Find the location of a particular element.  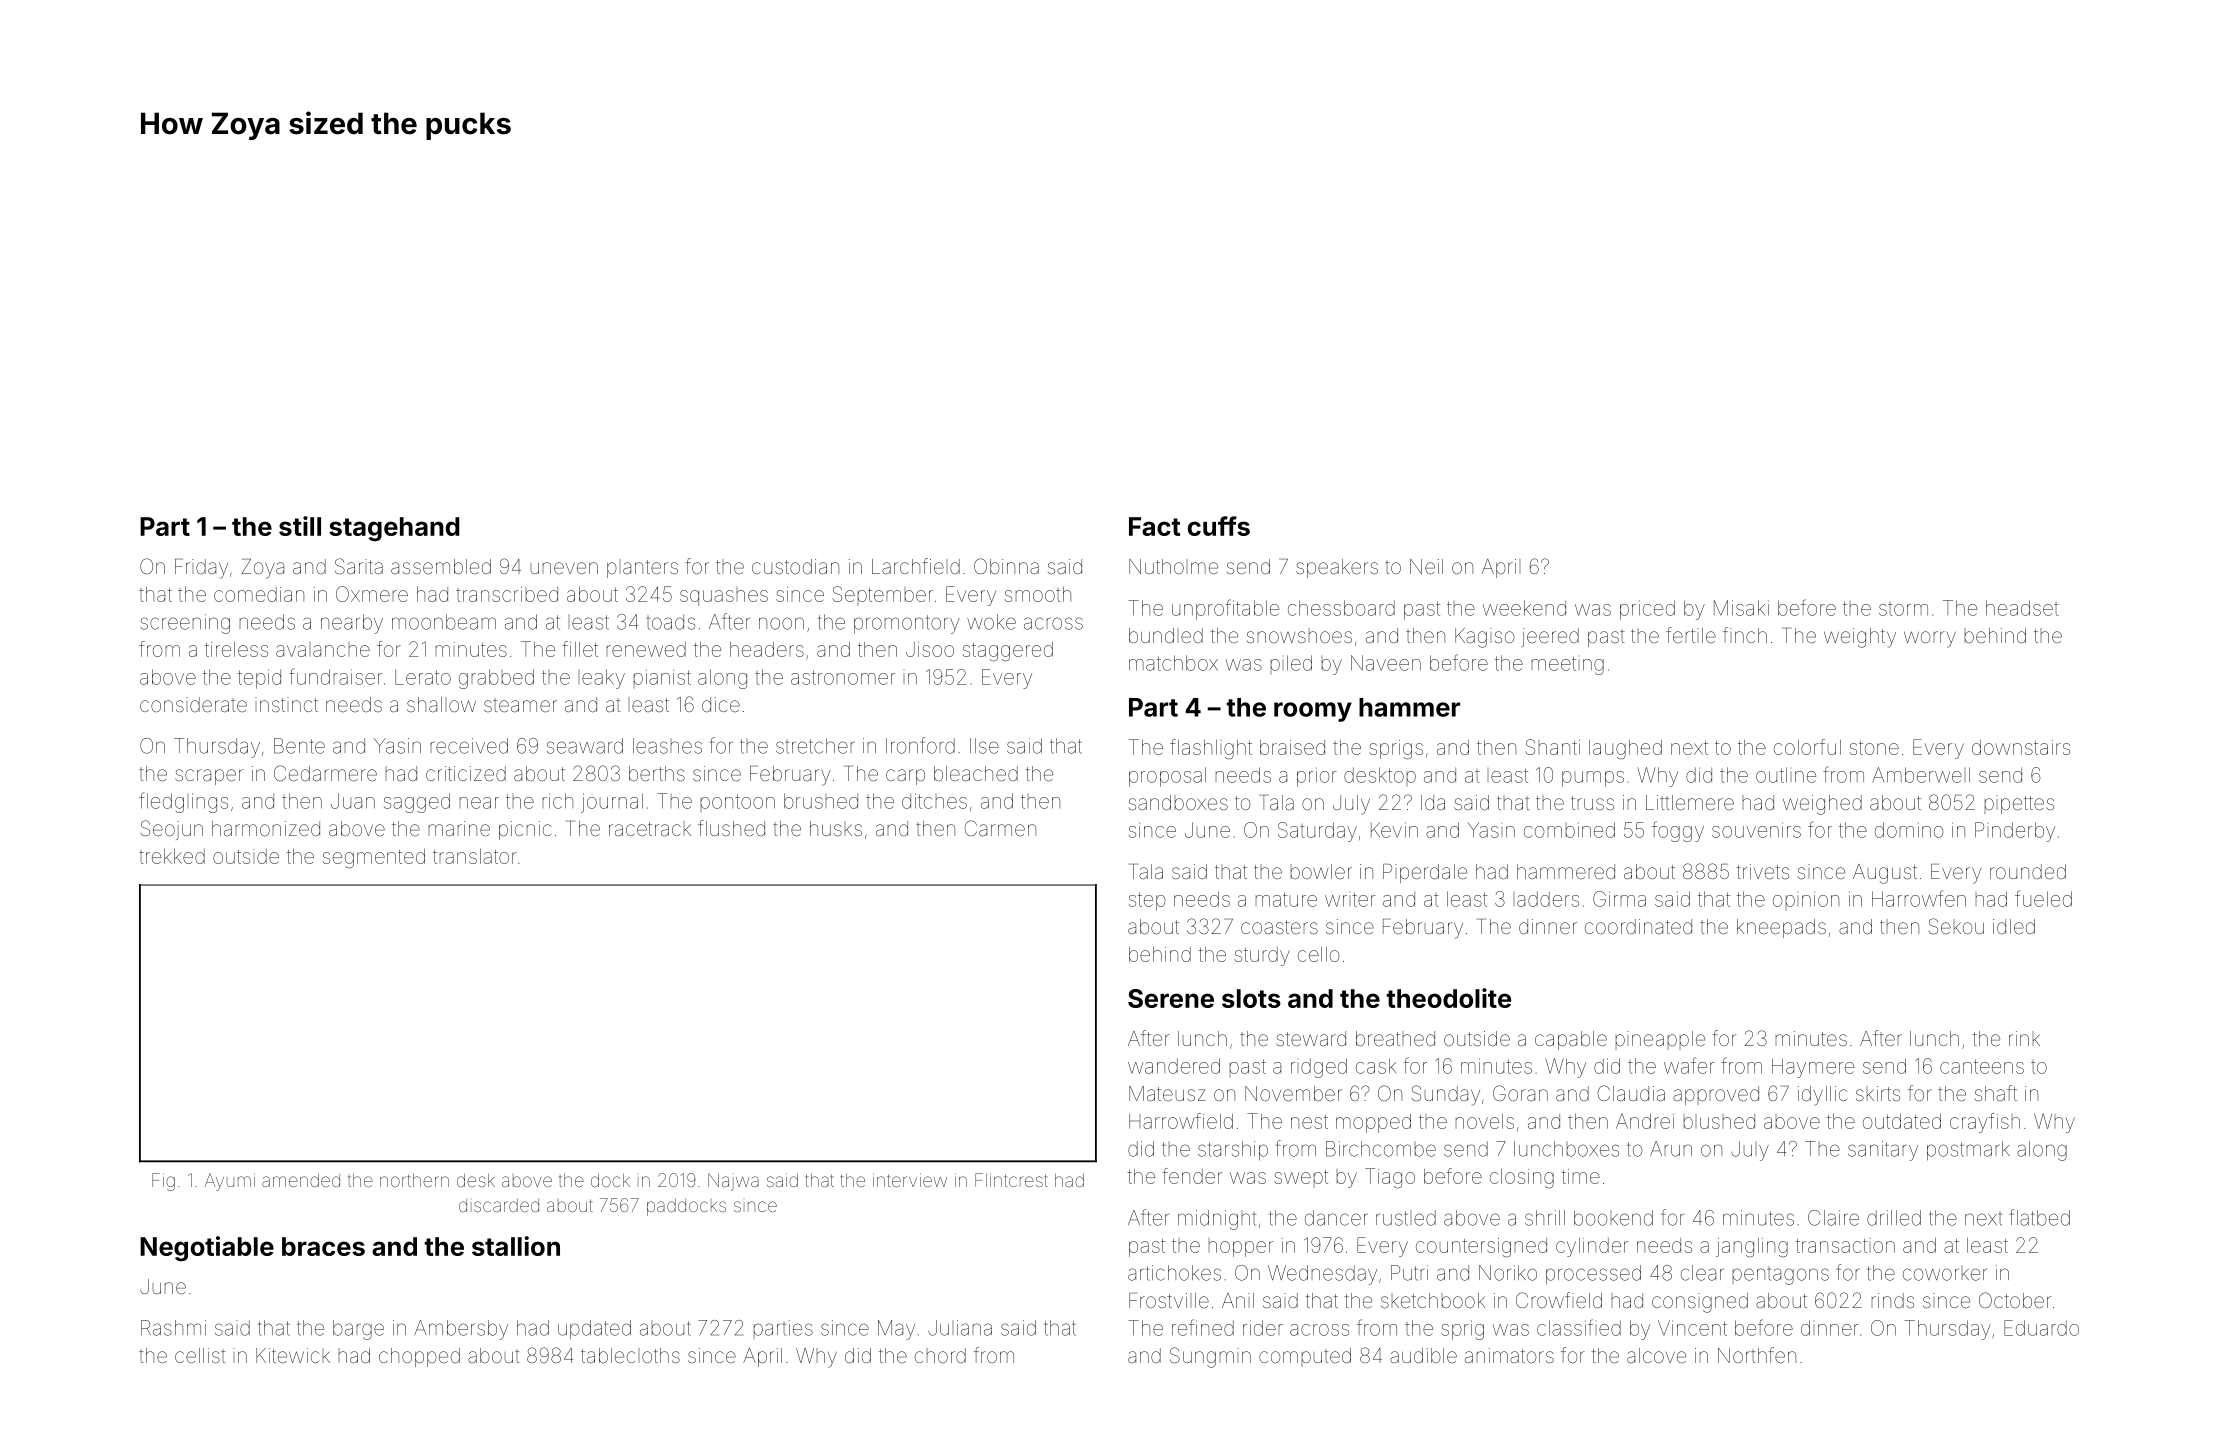

instinct is located at coordinates (286, 704).
